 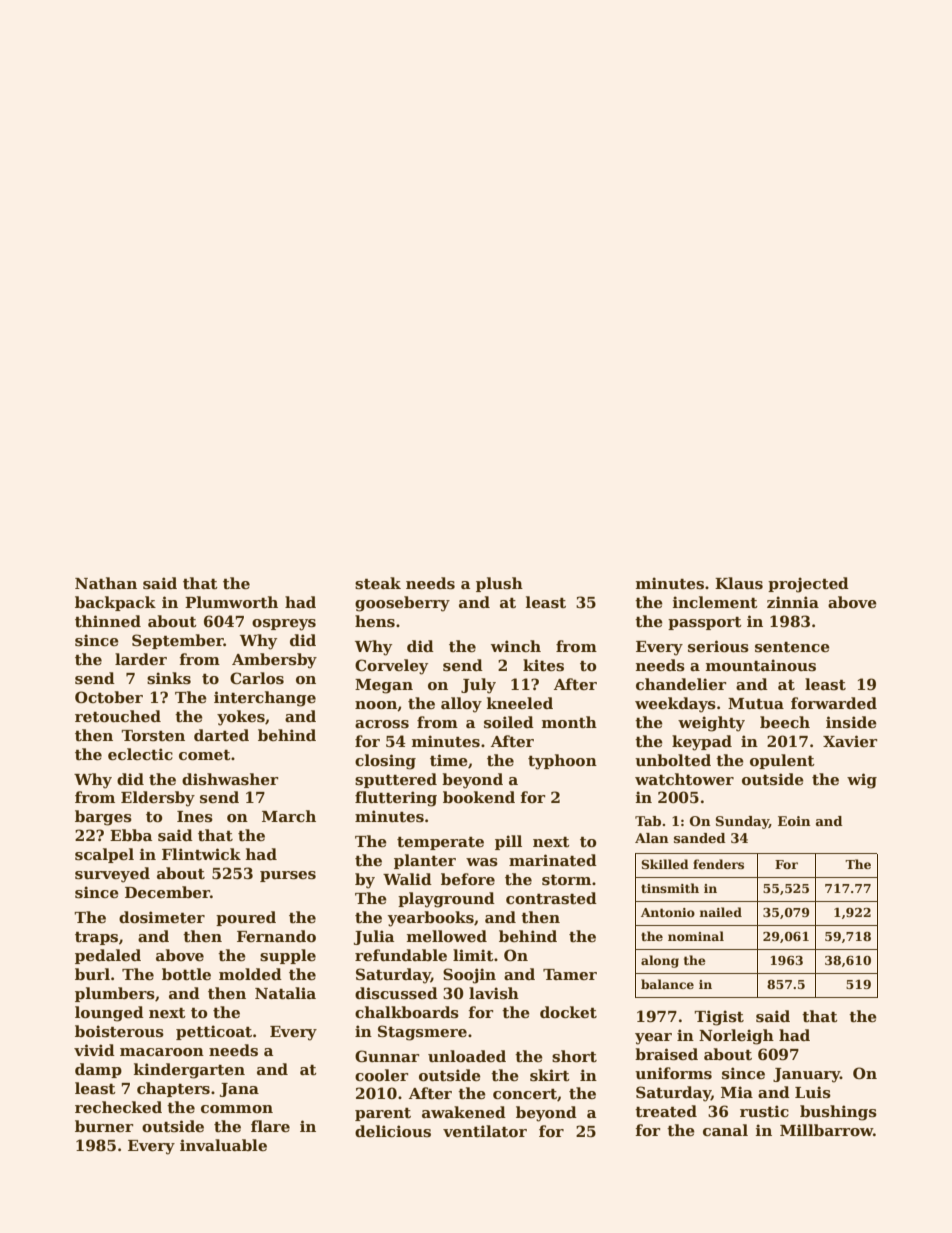 What do you see at coordinates (104, 1126) in the screenshot?
I see `burner` at bounding box center [104, 1126].
